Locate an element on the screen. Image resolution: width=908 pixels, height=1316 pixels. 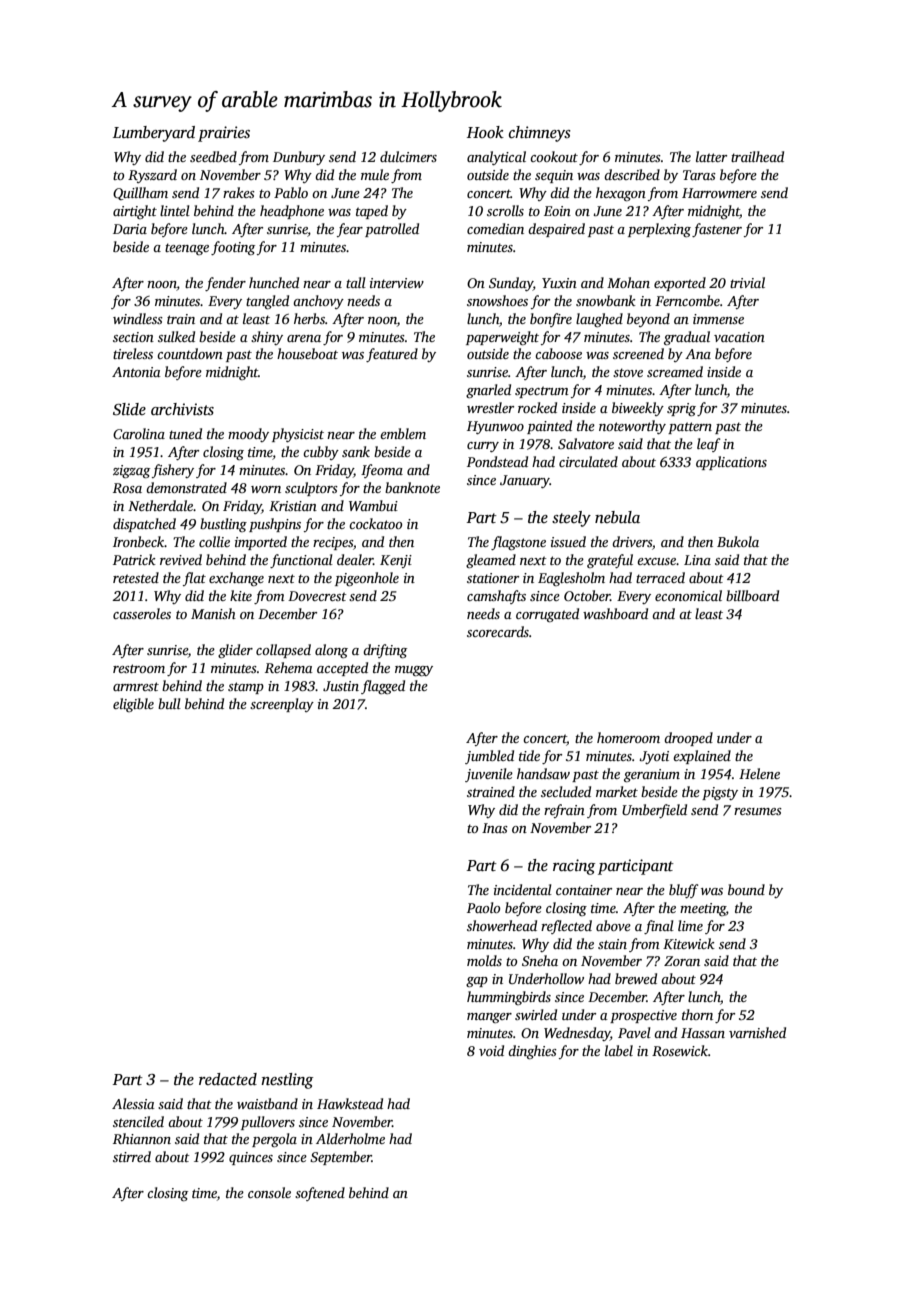
circulated is located at coordinates (588, 461).
